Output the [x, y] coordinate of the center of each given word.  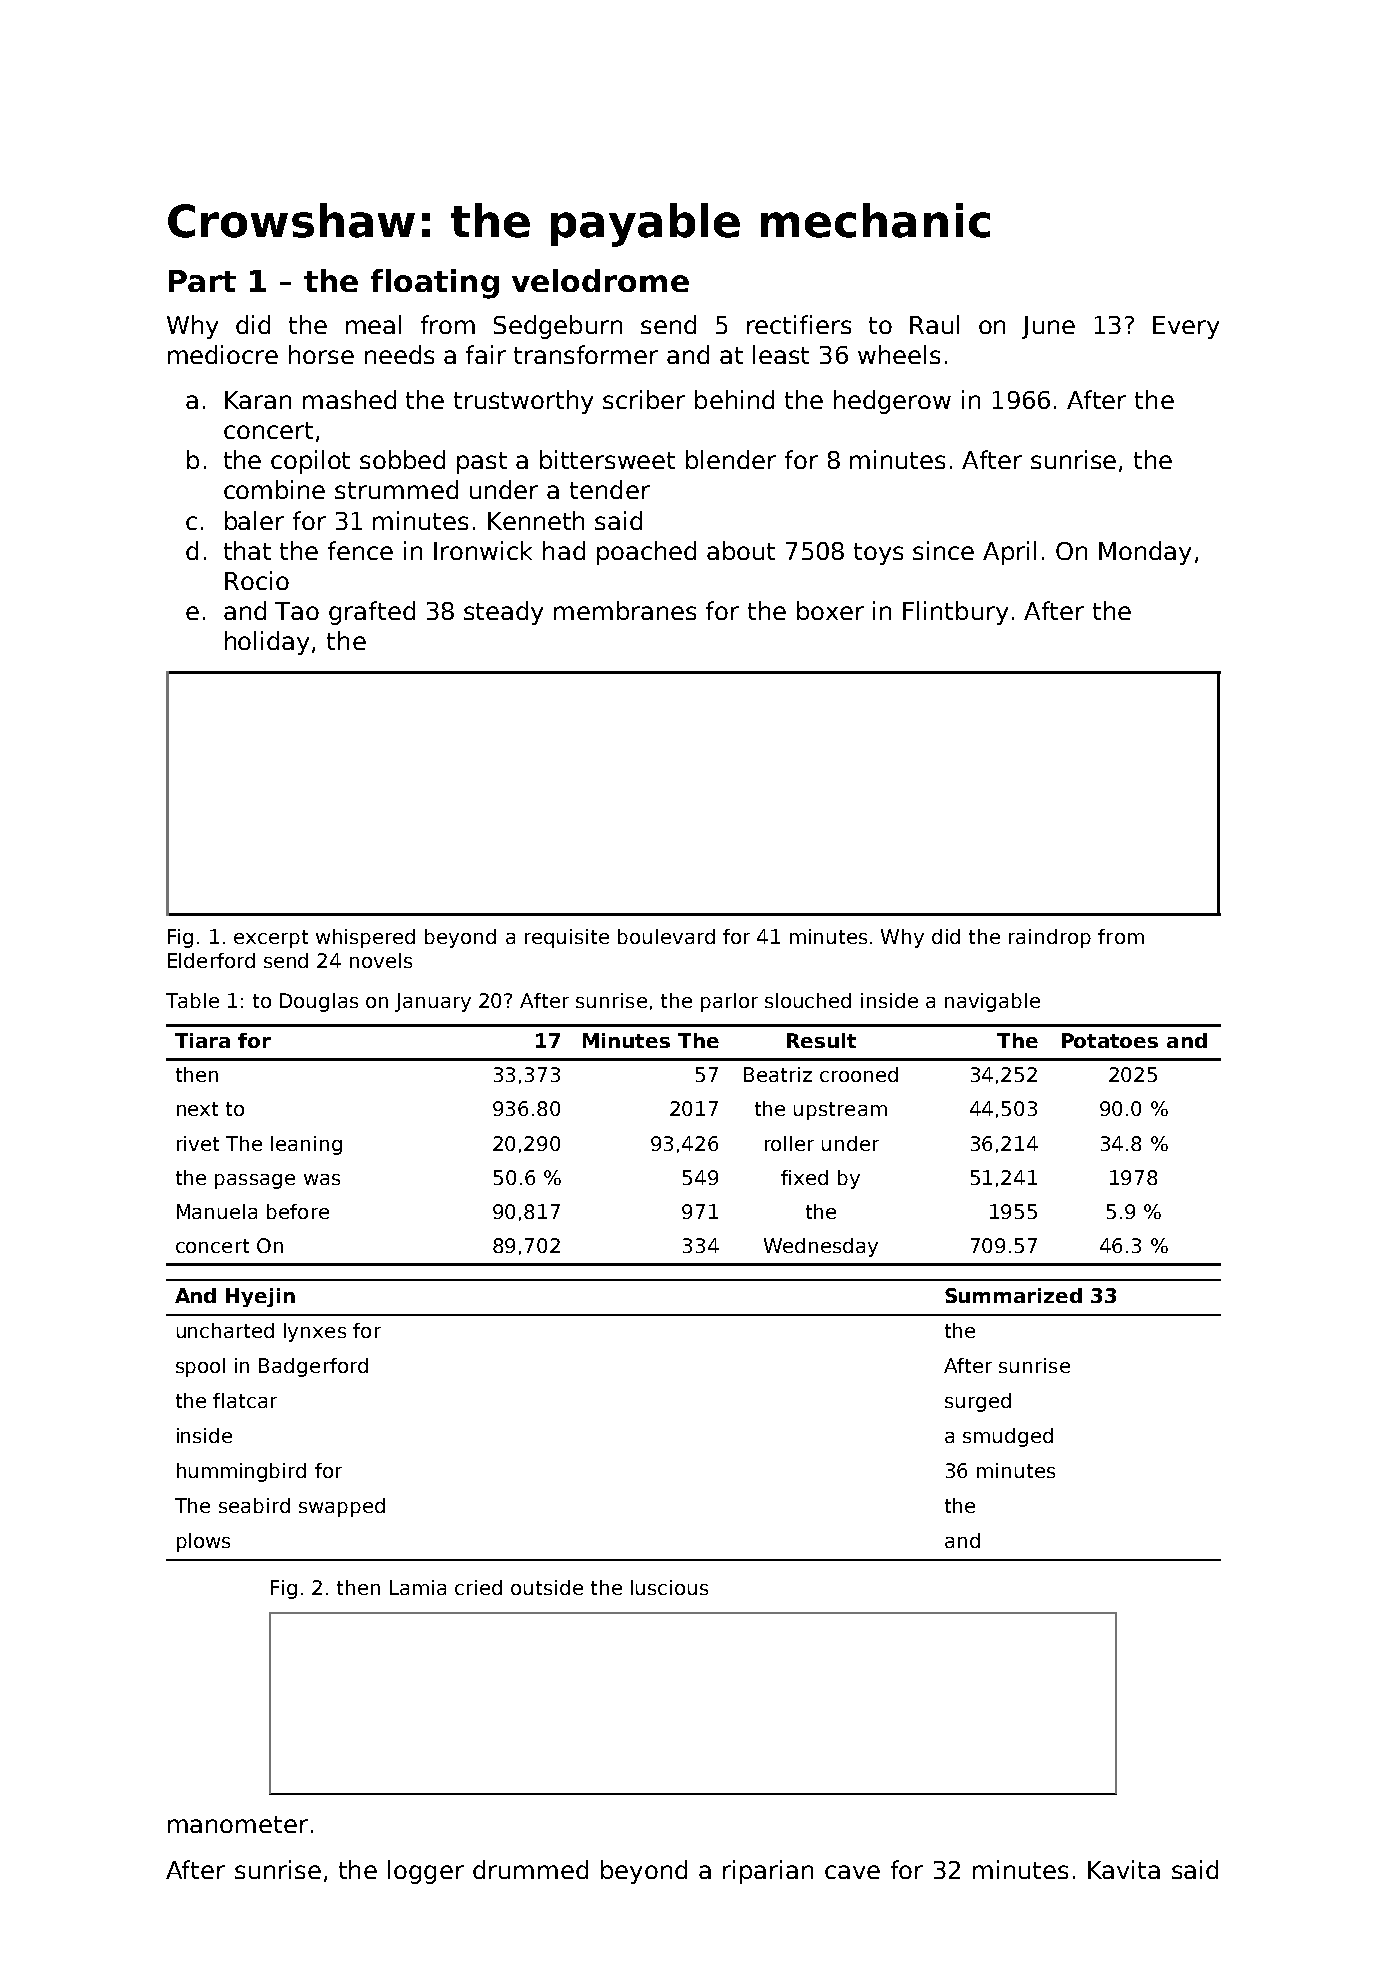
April [1009, 553]
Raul [934, 324]
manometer [238, 1824]
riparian [768, 1872]
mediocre [223, 354]
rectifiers [799, 324]
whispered [365, 938]
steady [503, 613]
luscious [669, 1587]
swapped [342, 1507]
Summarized [1013, 1295]
